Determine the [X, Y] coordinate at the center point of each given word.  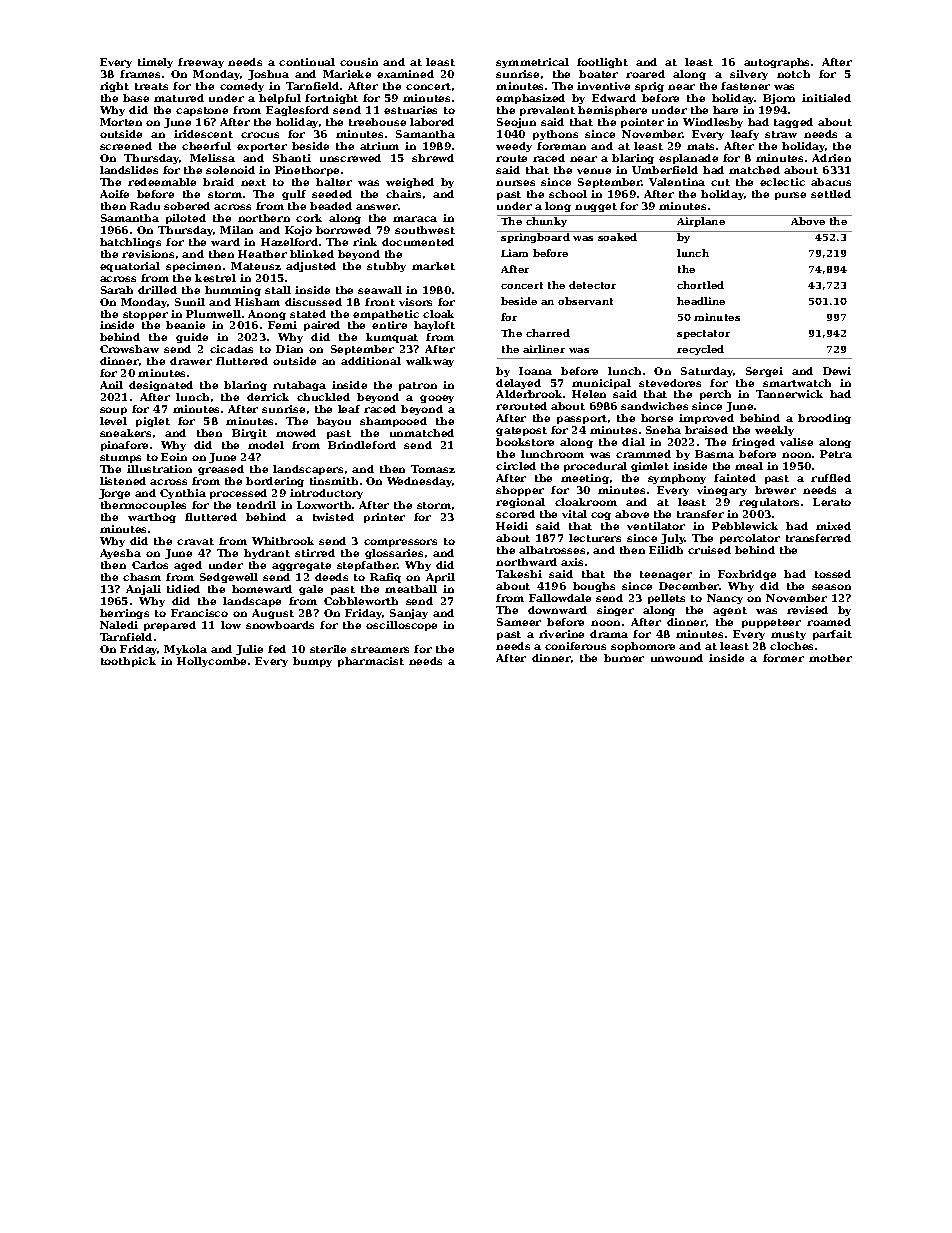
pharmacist [371, 662]
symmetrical [532, 63]
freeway [201, 63]
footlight [602, 63]
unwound [677, 658]
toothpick [128, 662]
